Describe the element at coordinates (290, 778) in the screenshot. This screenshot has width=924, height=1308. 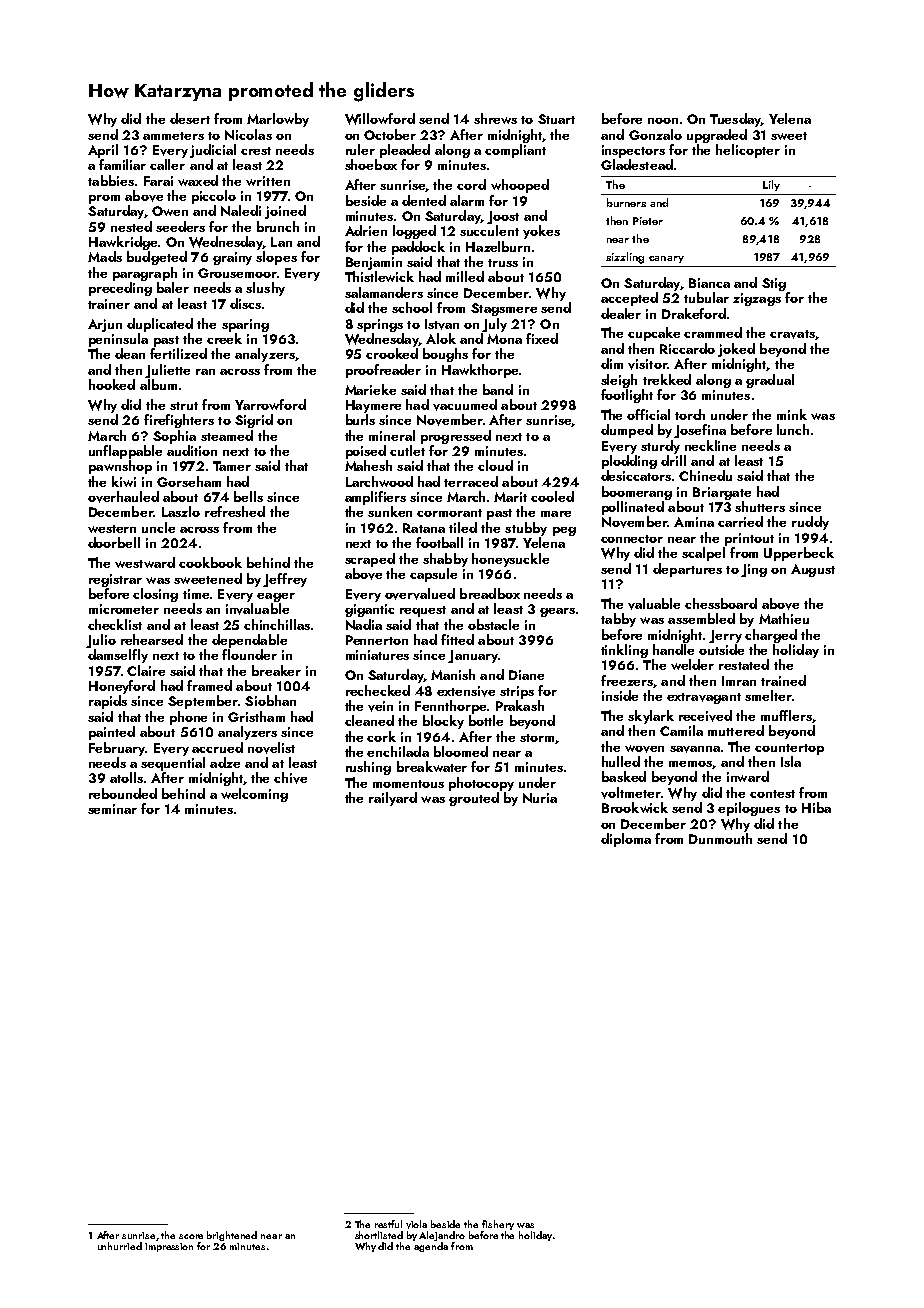
I see `chive` at that location.
